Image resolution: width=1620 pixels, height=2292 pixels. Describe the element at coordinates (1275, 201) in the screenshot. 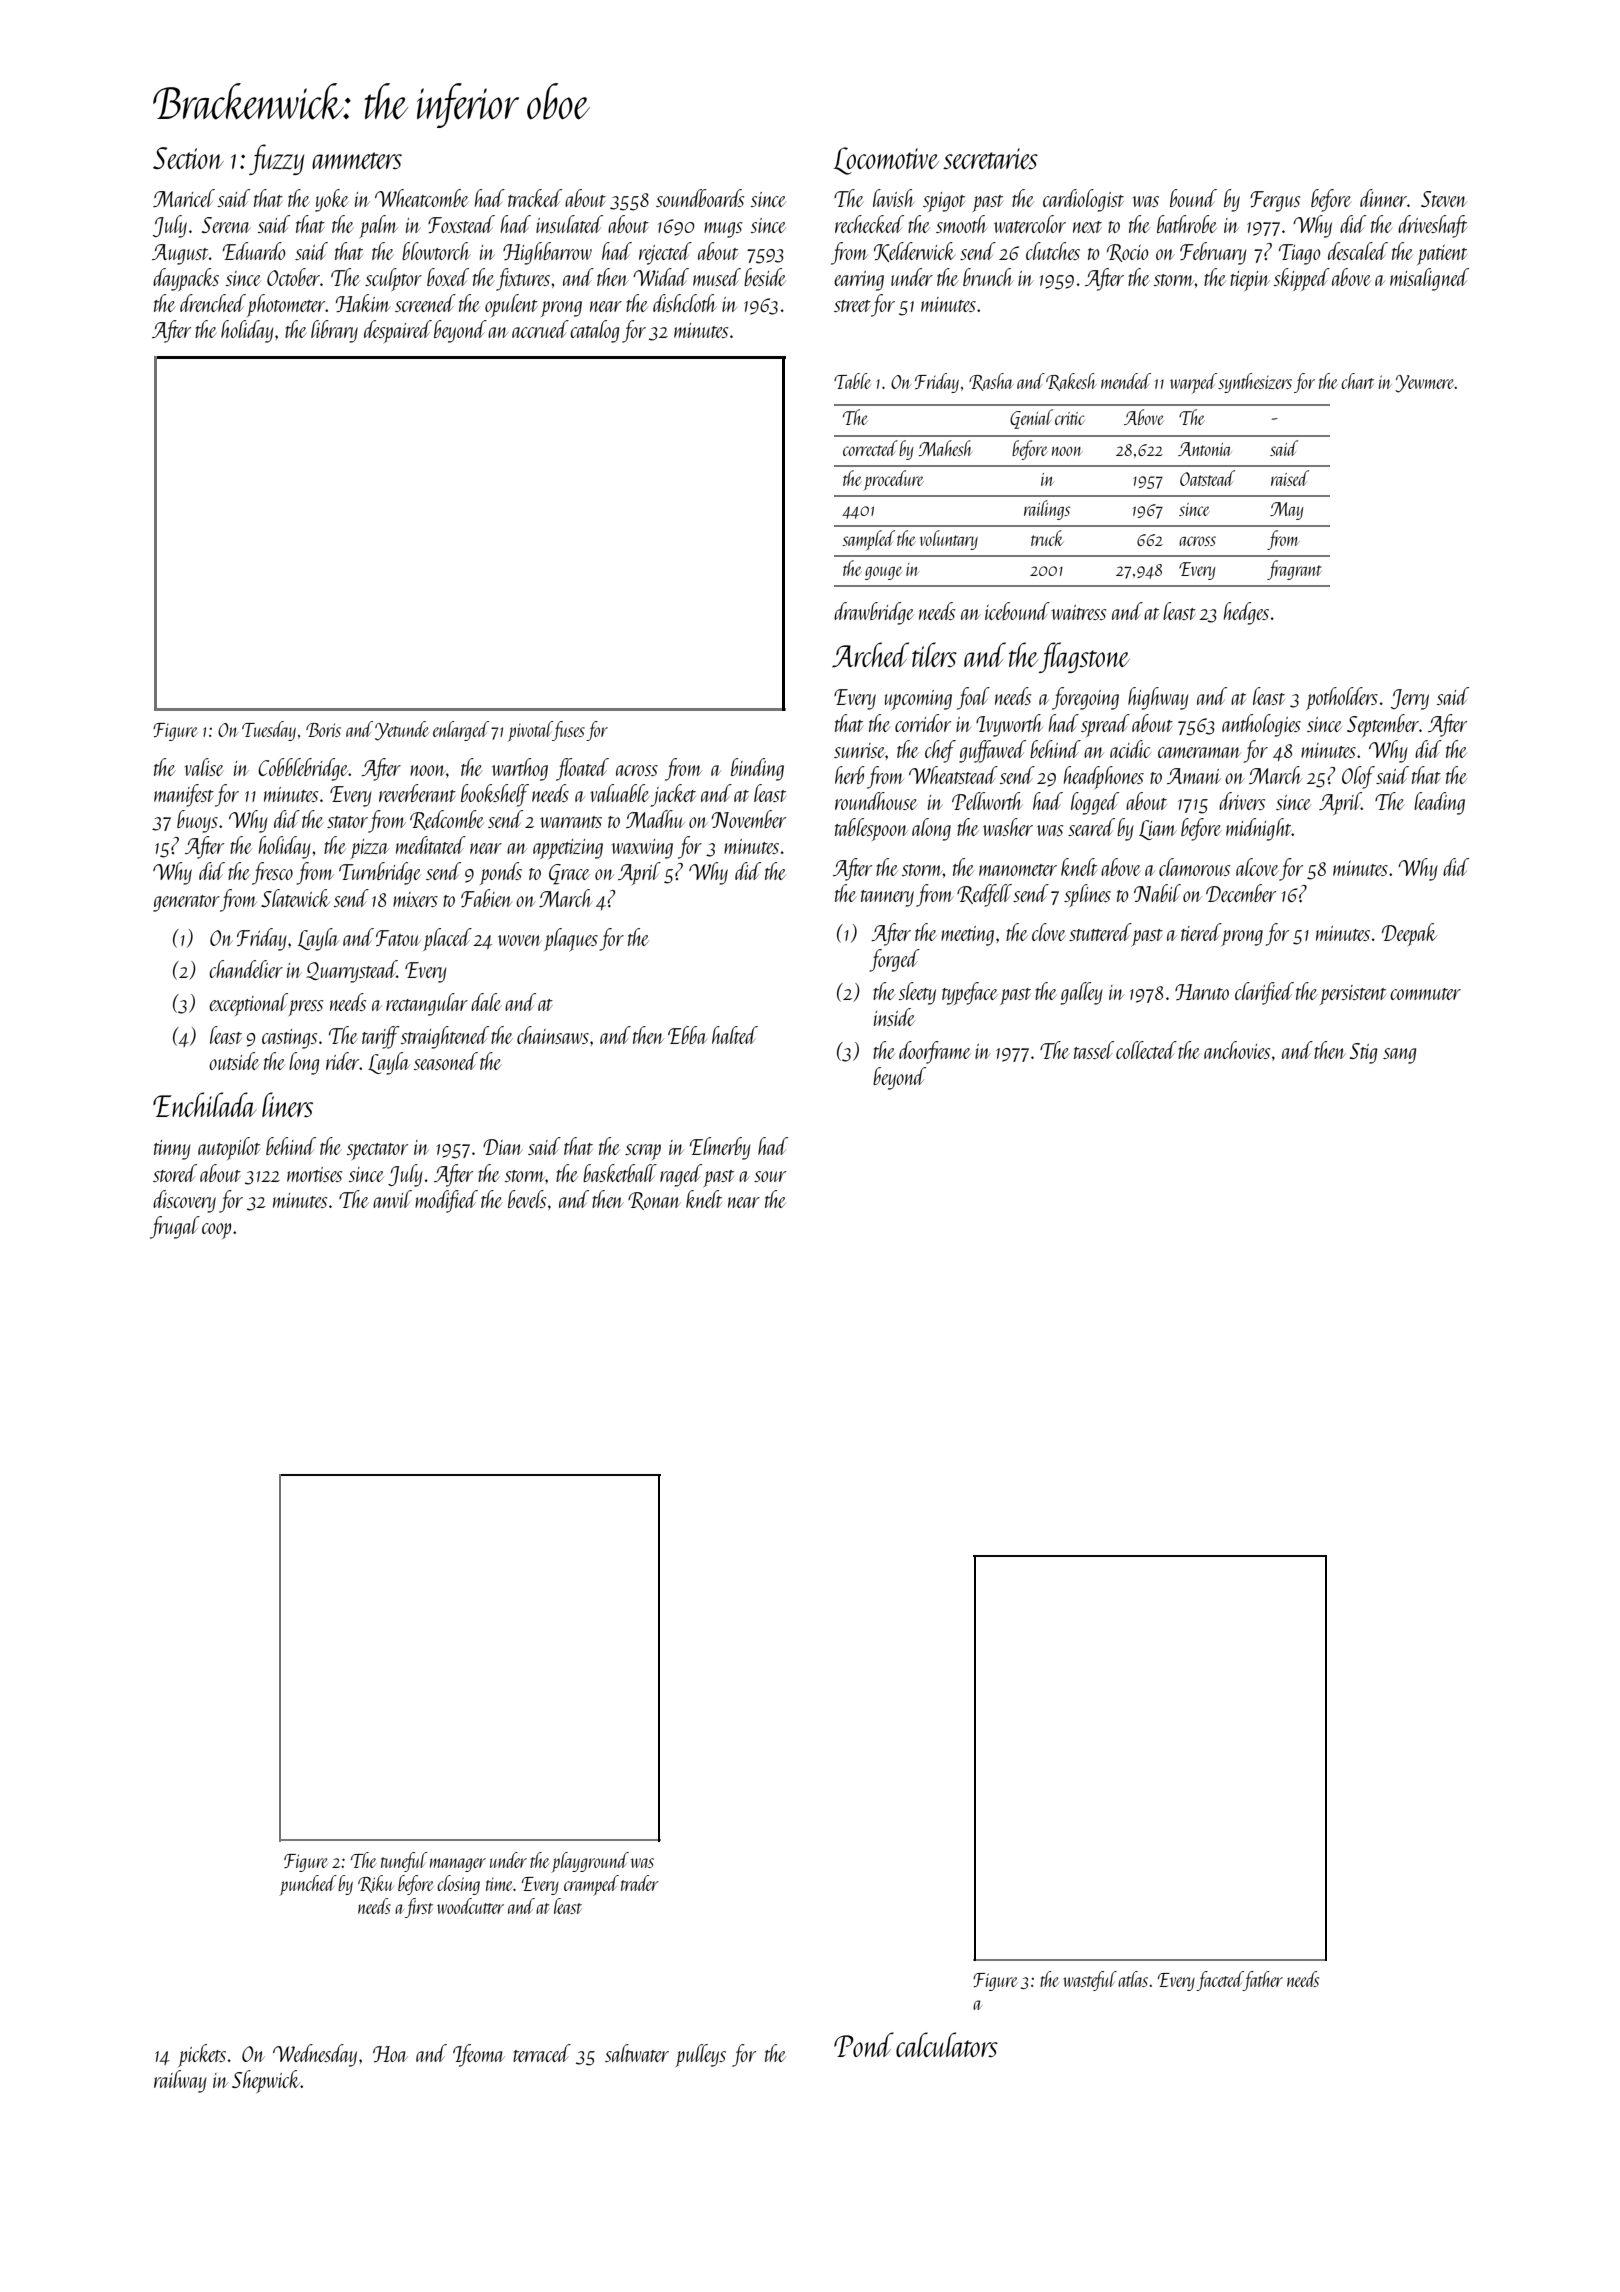

I see `Fergus` at that location.
